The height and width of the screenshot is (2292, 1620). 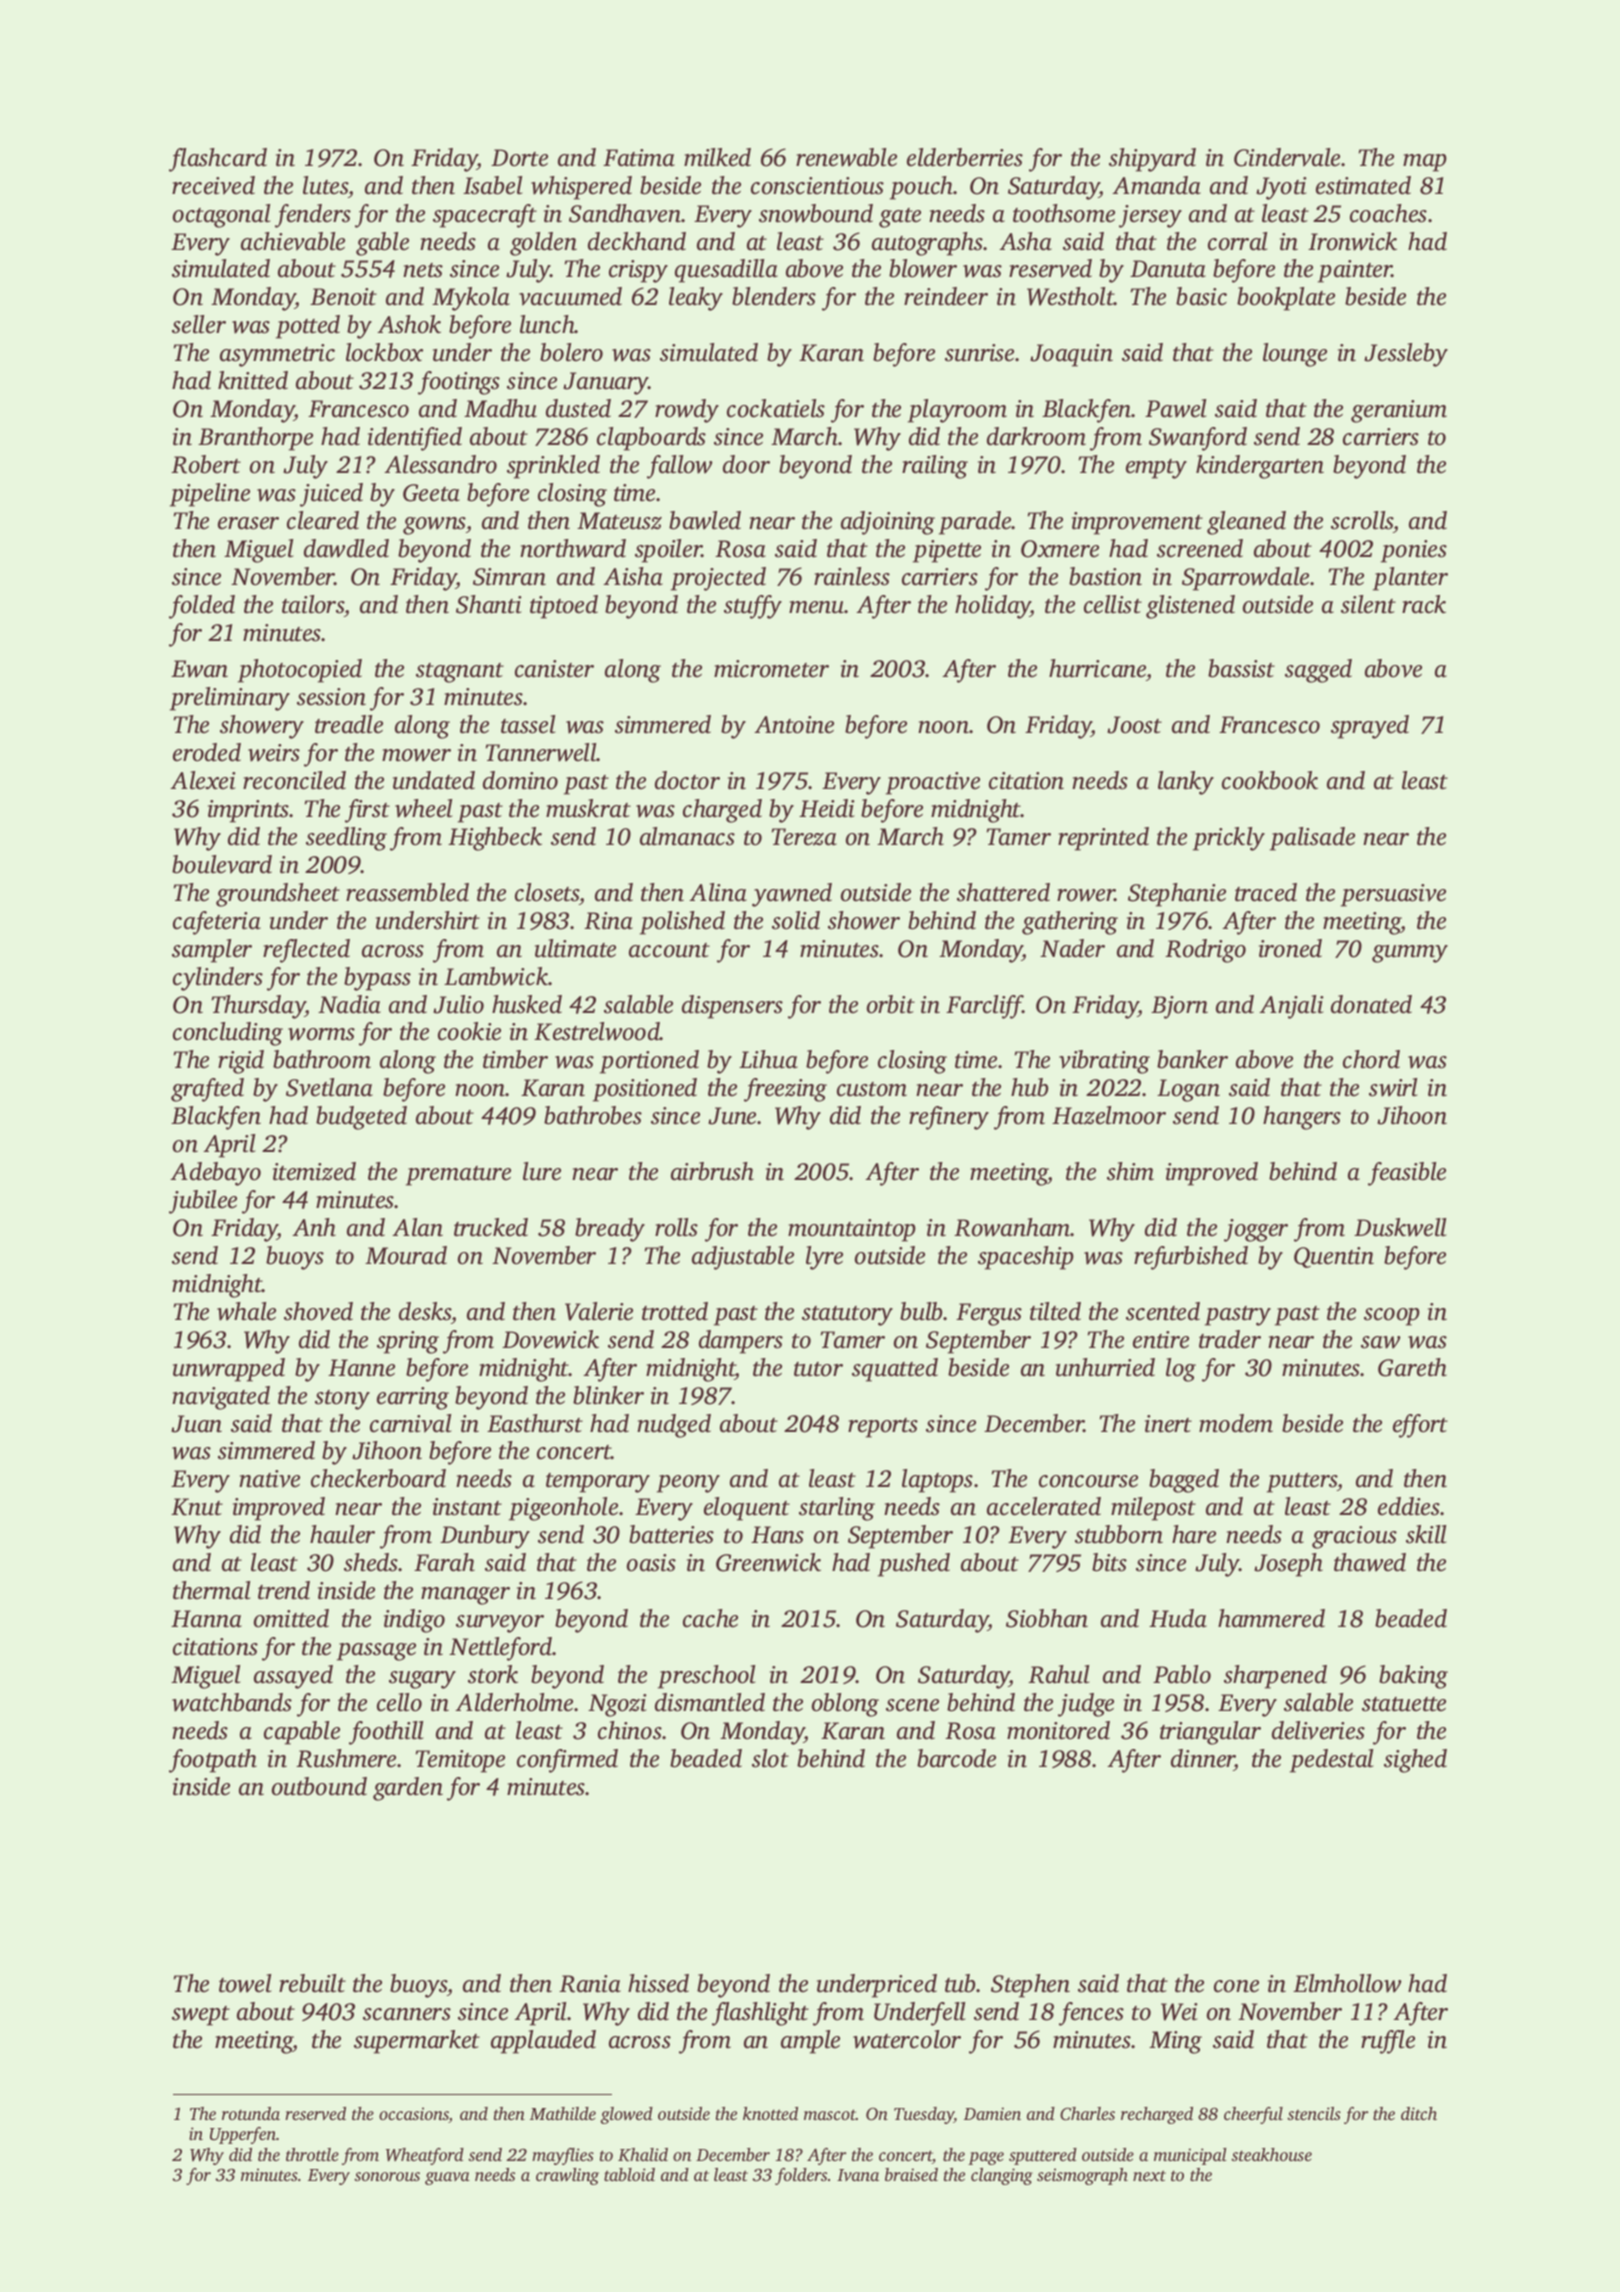 What do you see at coordinates (956, 1758) in the screenshot?
I see `barcode` at bounding box center [956, 1758].
